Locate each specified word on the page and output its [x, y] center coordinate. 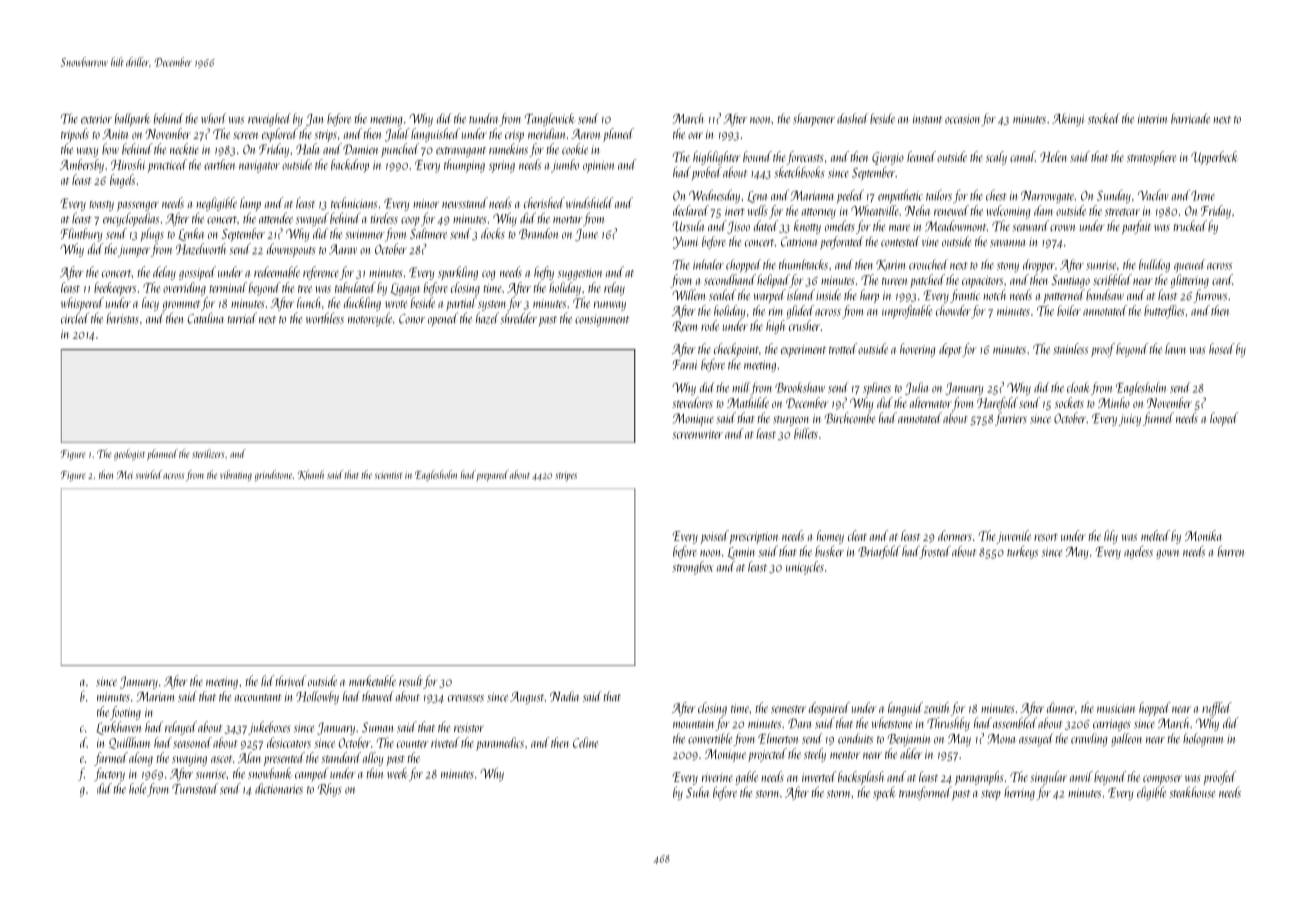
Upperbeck [1214, 158]
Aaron [585, 134]
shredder [518, 318]
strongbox [693, 568]
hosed [1222, 348]
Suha [697, 792]
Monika [1203, 535]
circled [75, 318]
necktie [184, 149]
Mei [125, 475]
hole [137, 788]
